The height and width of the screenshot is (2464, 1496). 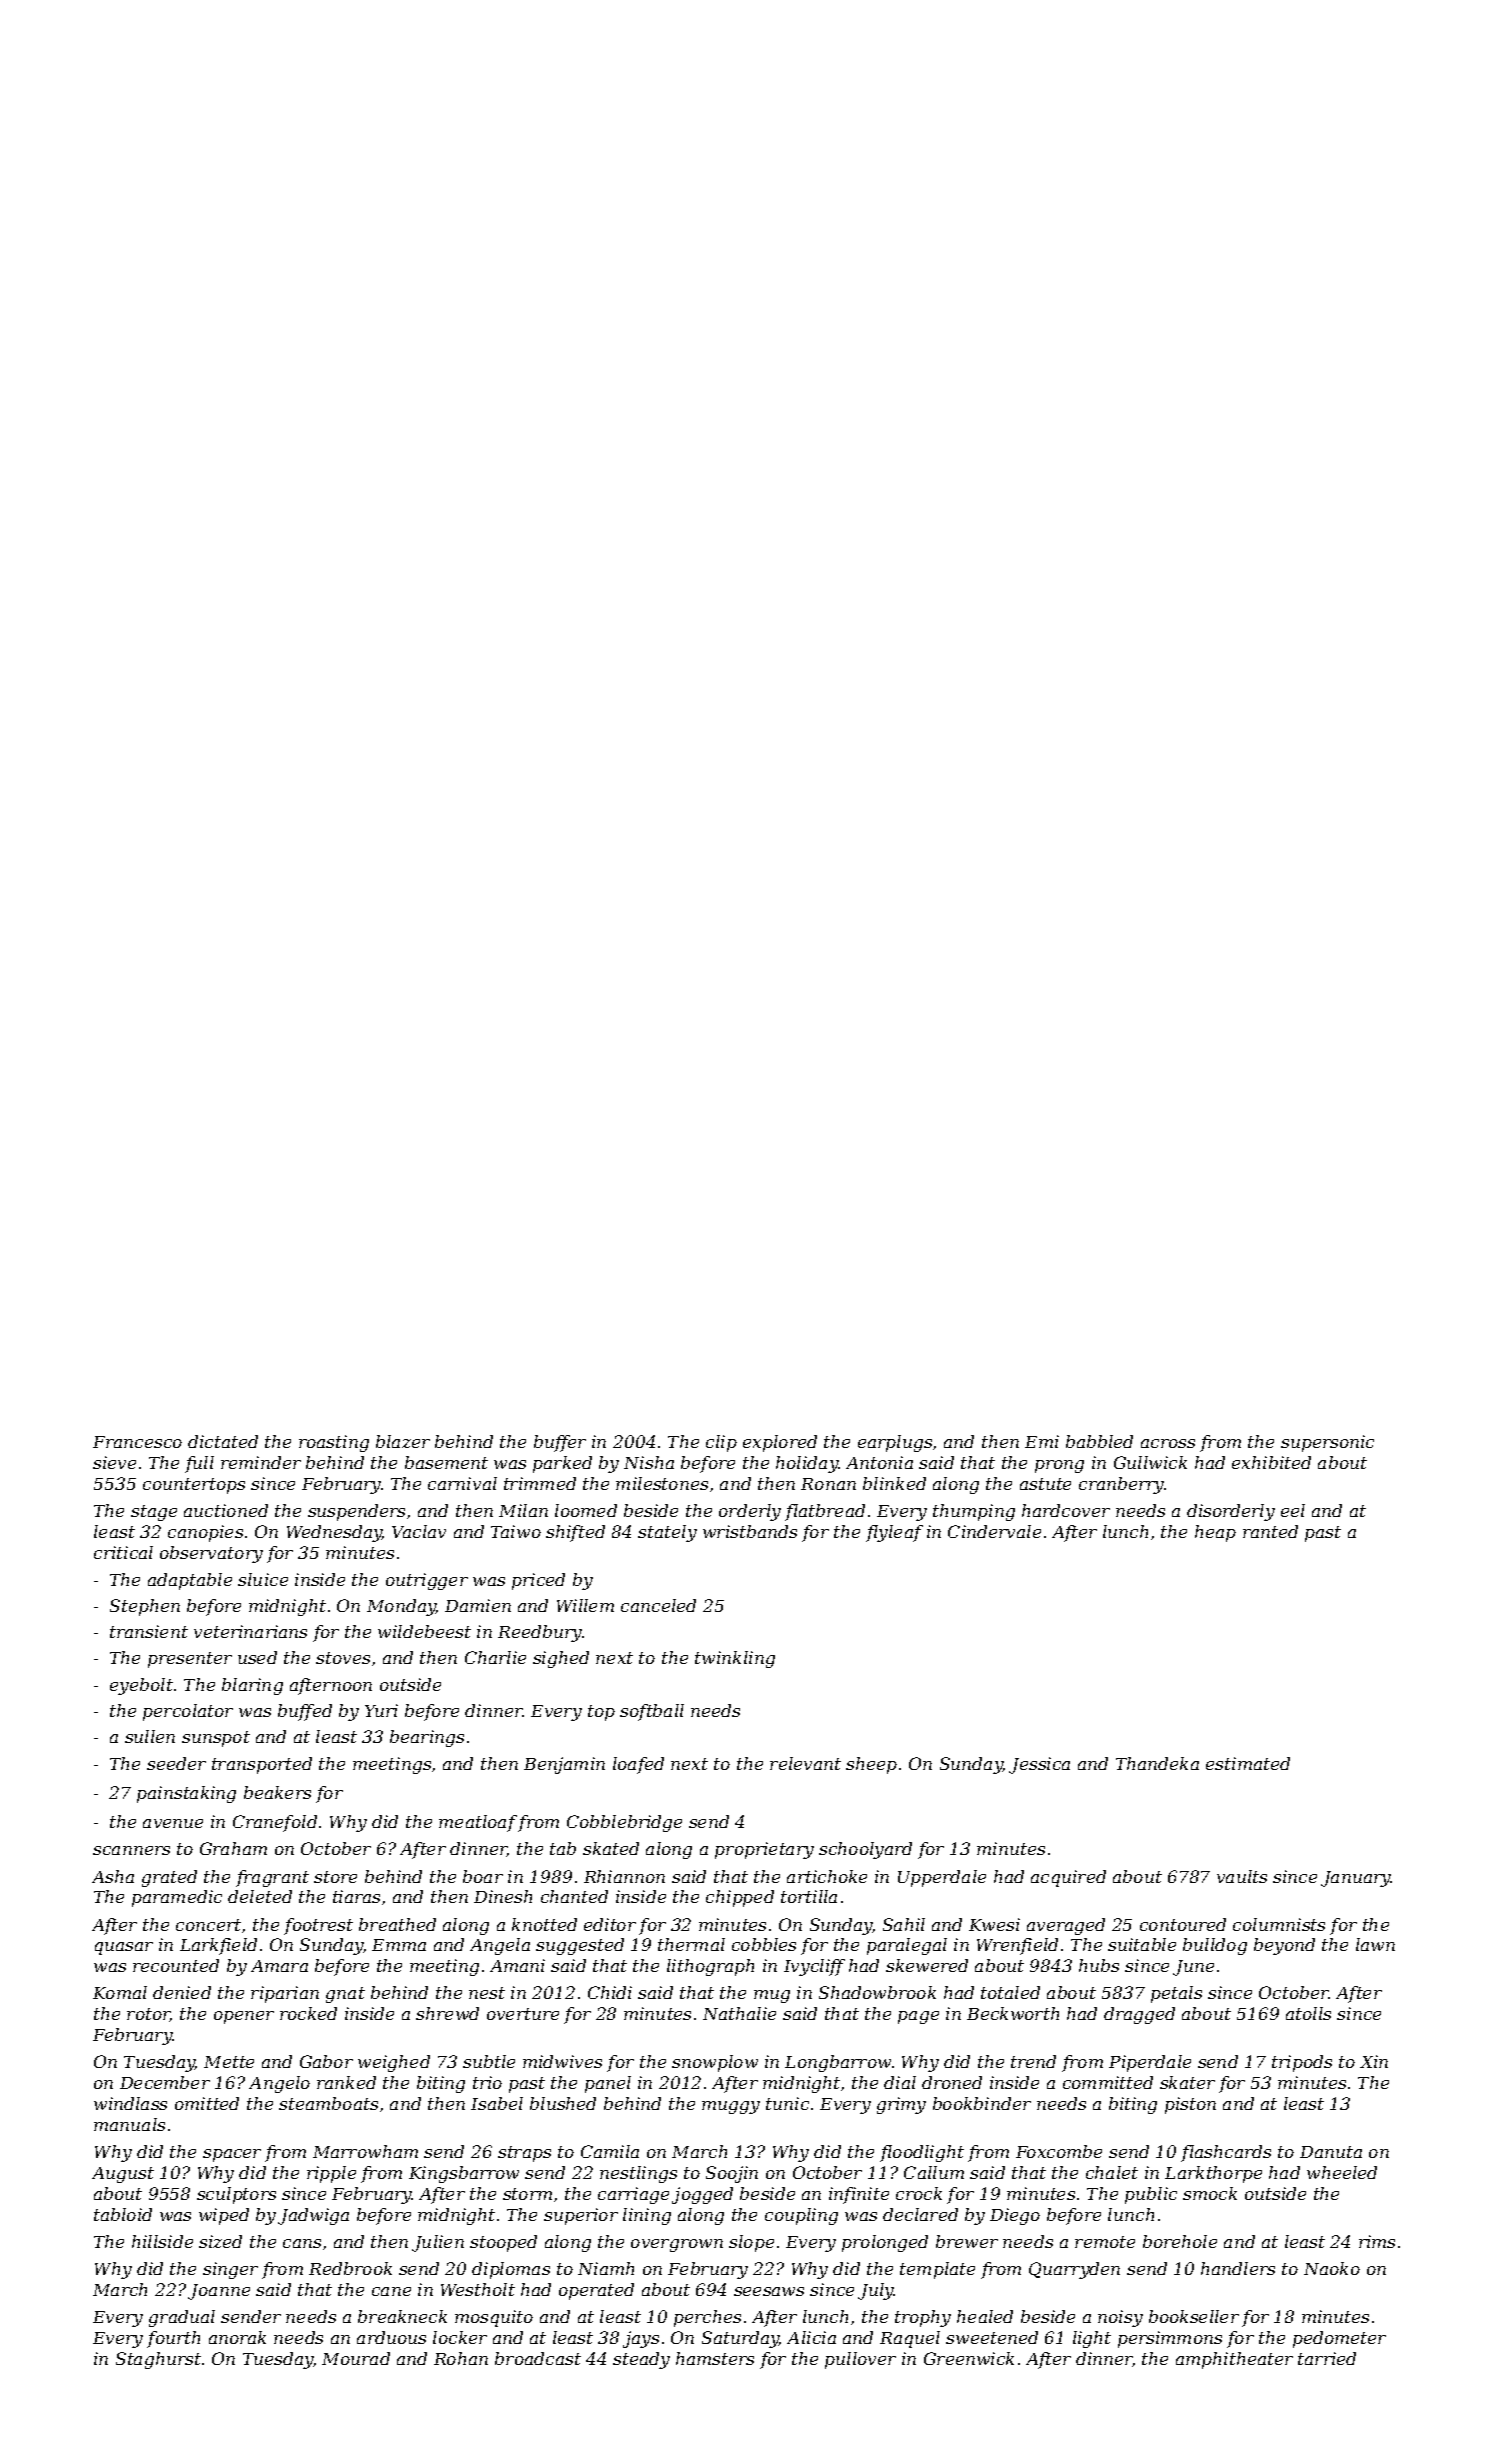 I want to click on singer, so click(x=230, y=2270).
